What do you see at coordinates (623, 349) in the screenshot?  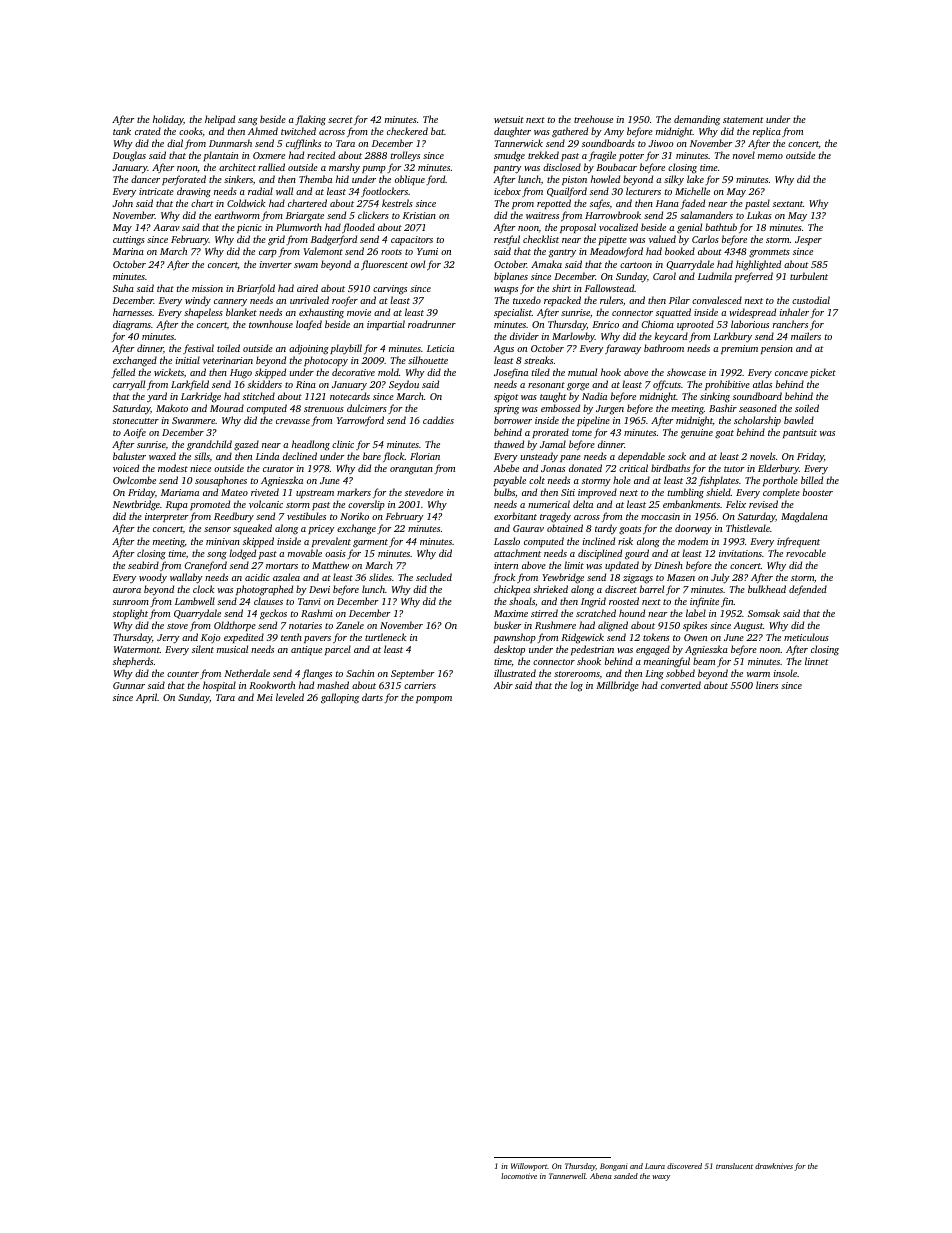 I see `faraway` at bounding box center [623, 349].
